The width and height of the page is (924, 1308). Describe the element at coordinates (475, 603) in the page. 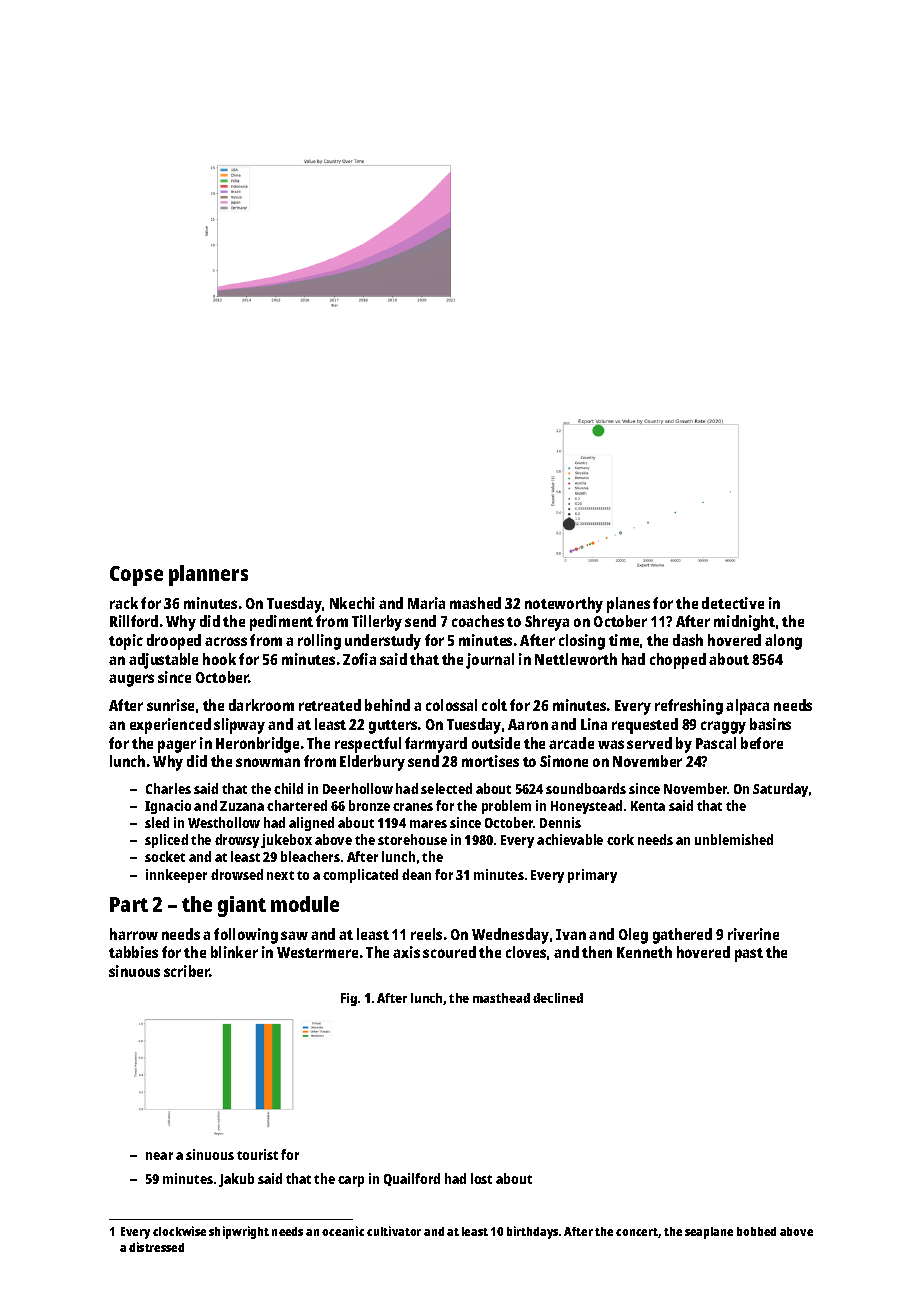

I see `mashed` at that location.
